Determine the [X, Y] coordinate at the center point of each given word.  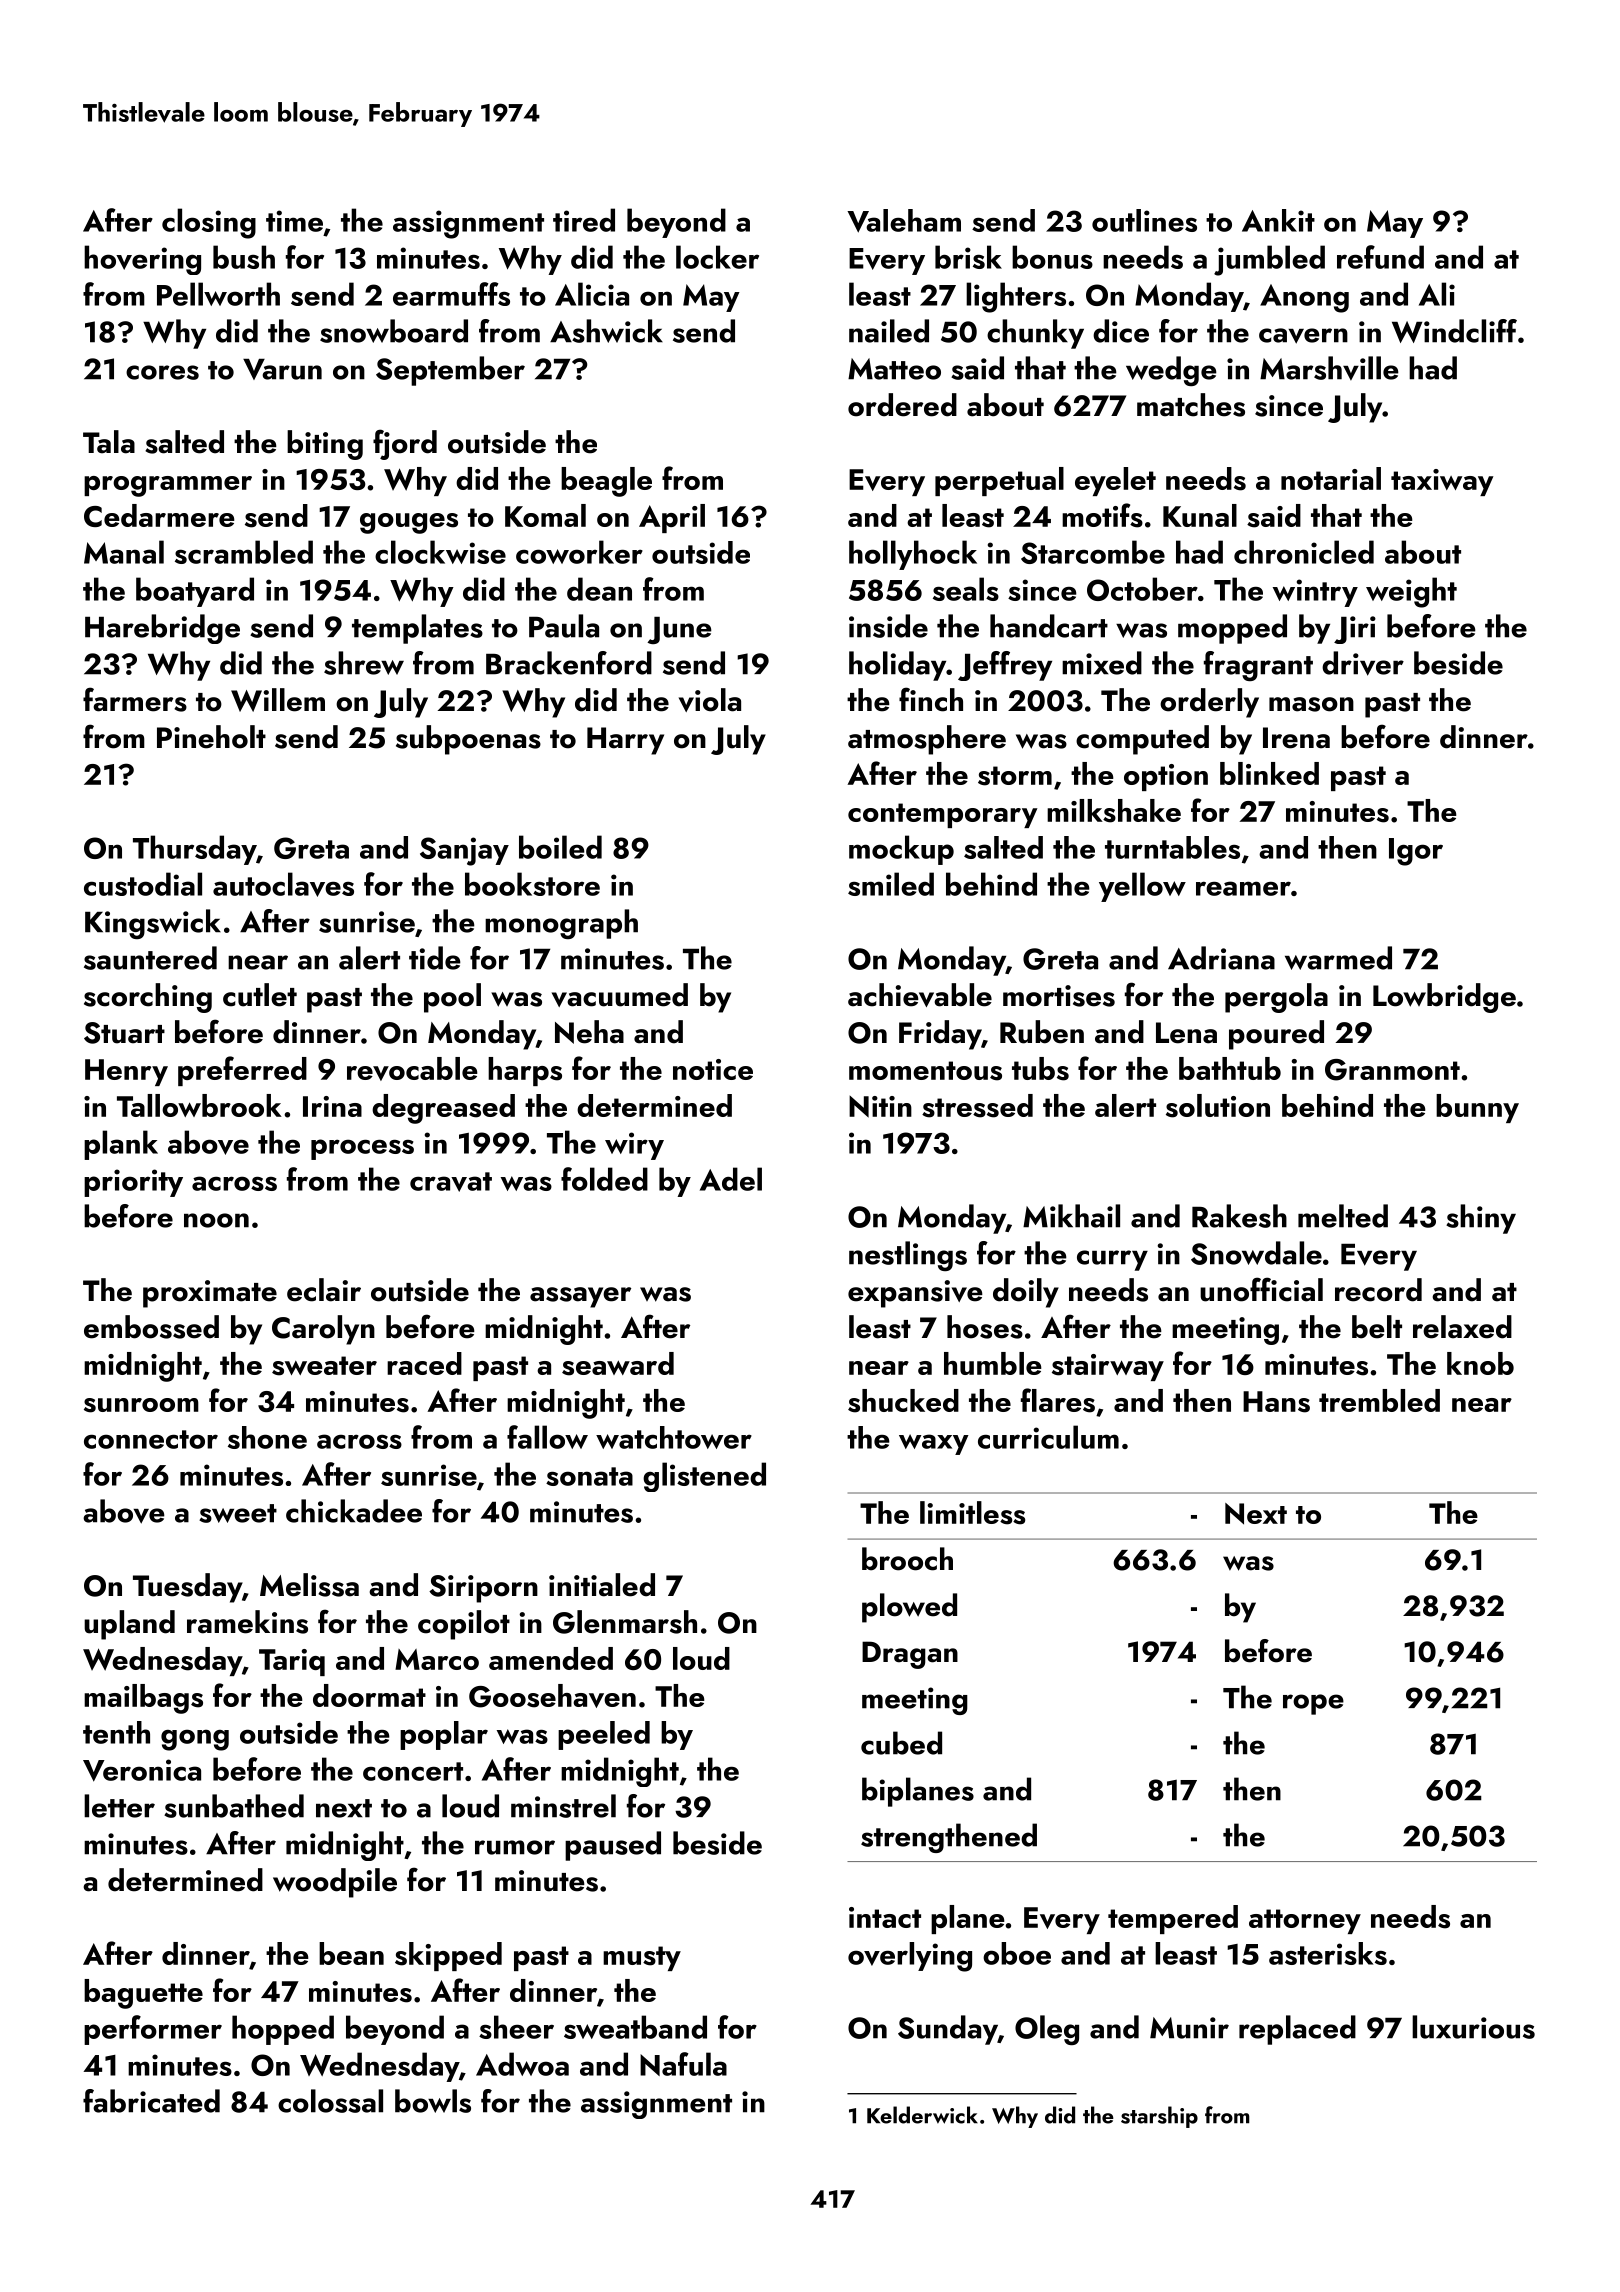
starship [1159, 2117]
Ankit [1278, 220]
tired [584, 220]
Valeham [904, 221]
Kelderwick [922, 2115]
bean [351, 1953]
